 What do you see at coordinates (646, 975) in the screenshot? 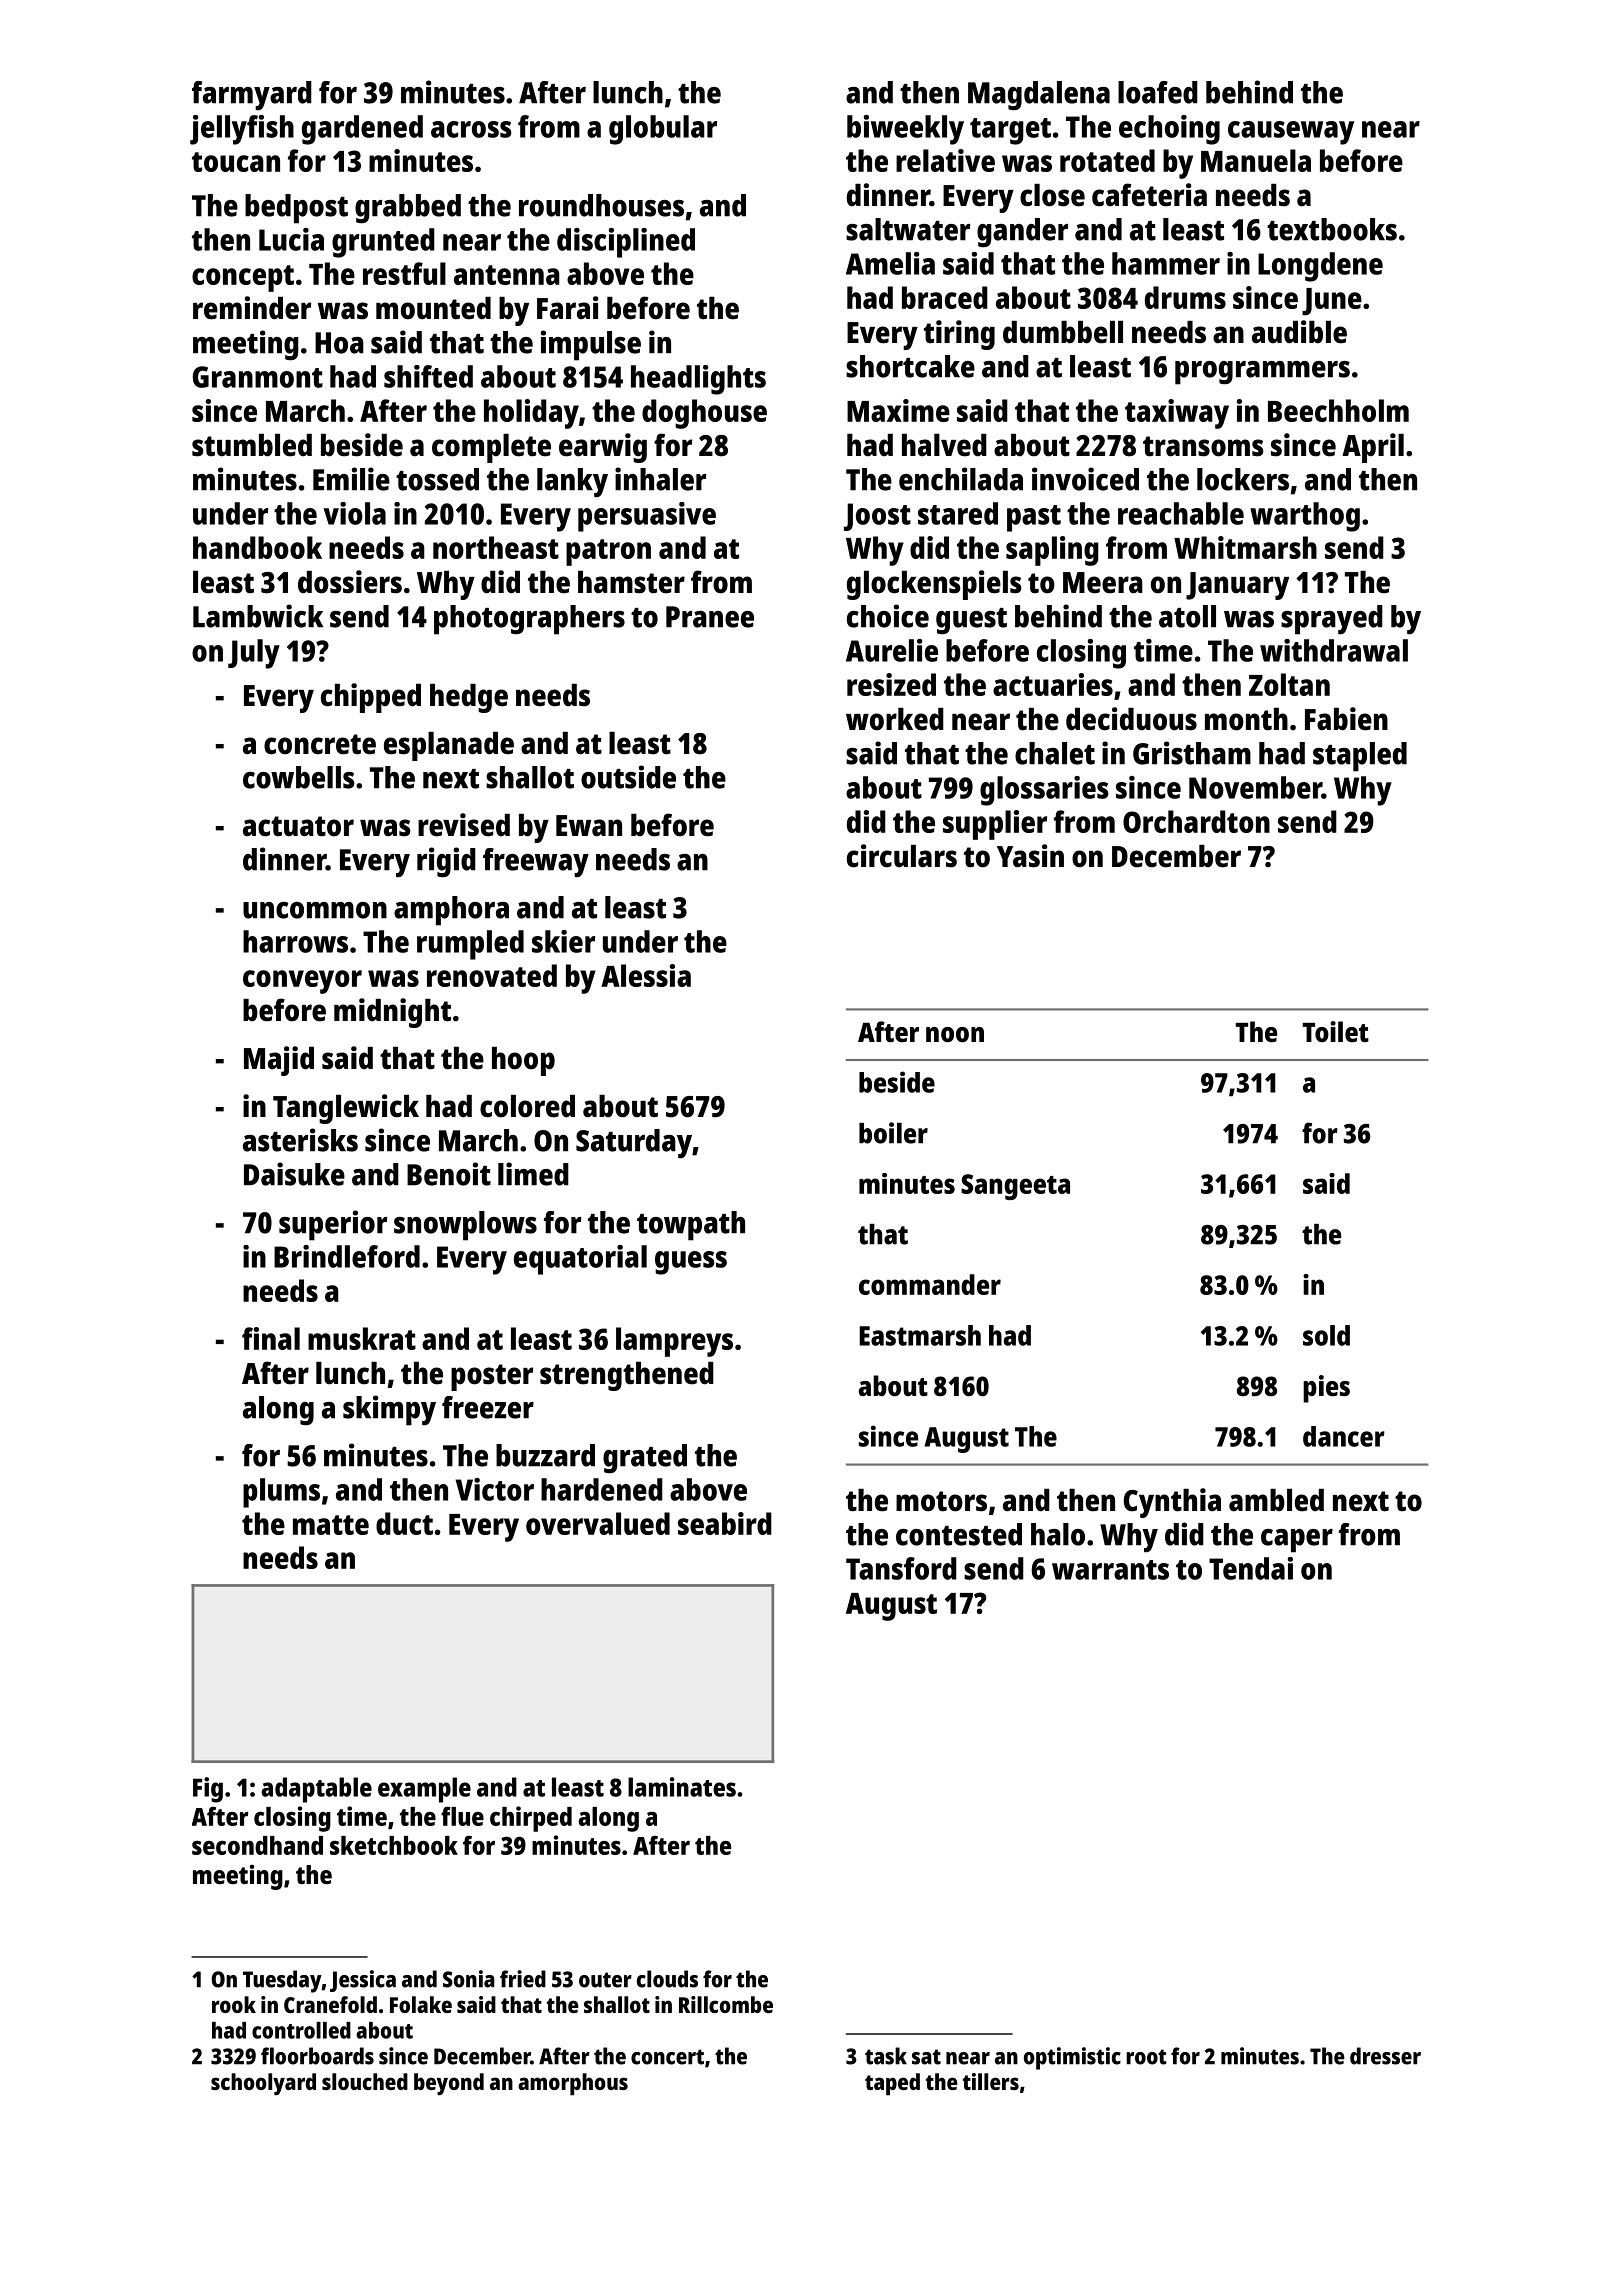
I see `Alessia` at bounding box center [646, 975].
